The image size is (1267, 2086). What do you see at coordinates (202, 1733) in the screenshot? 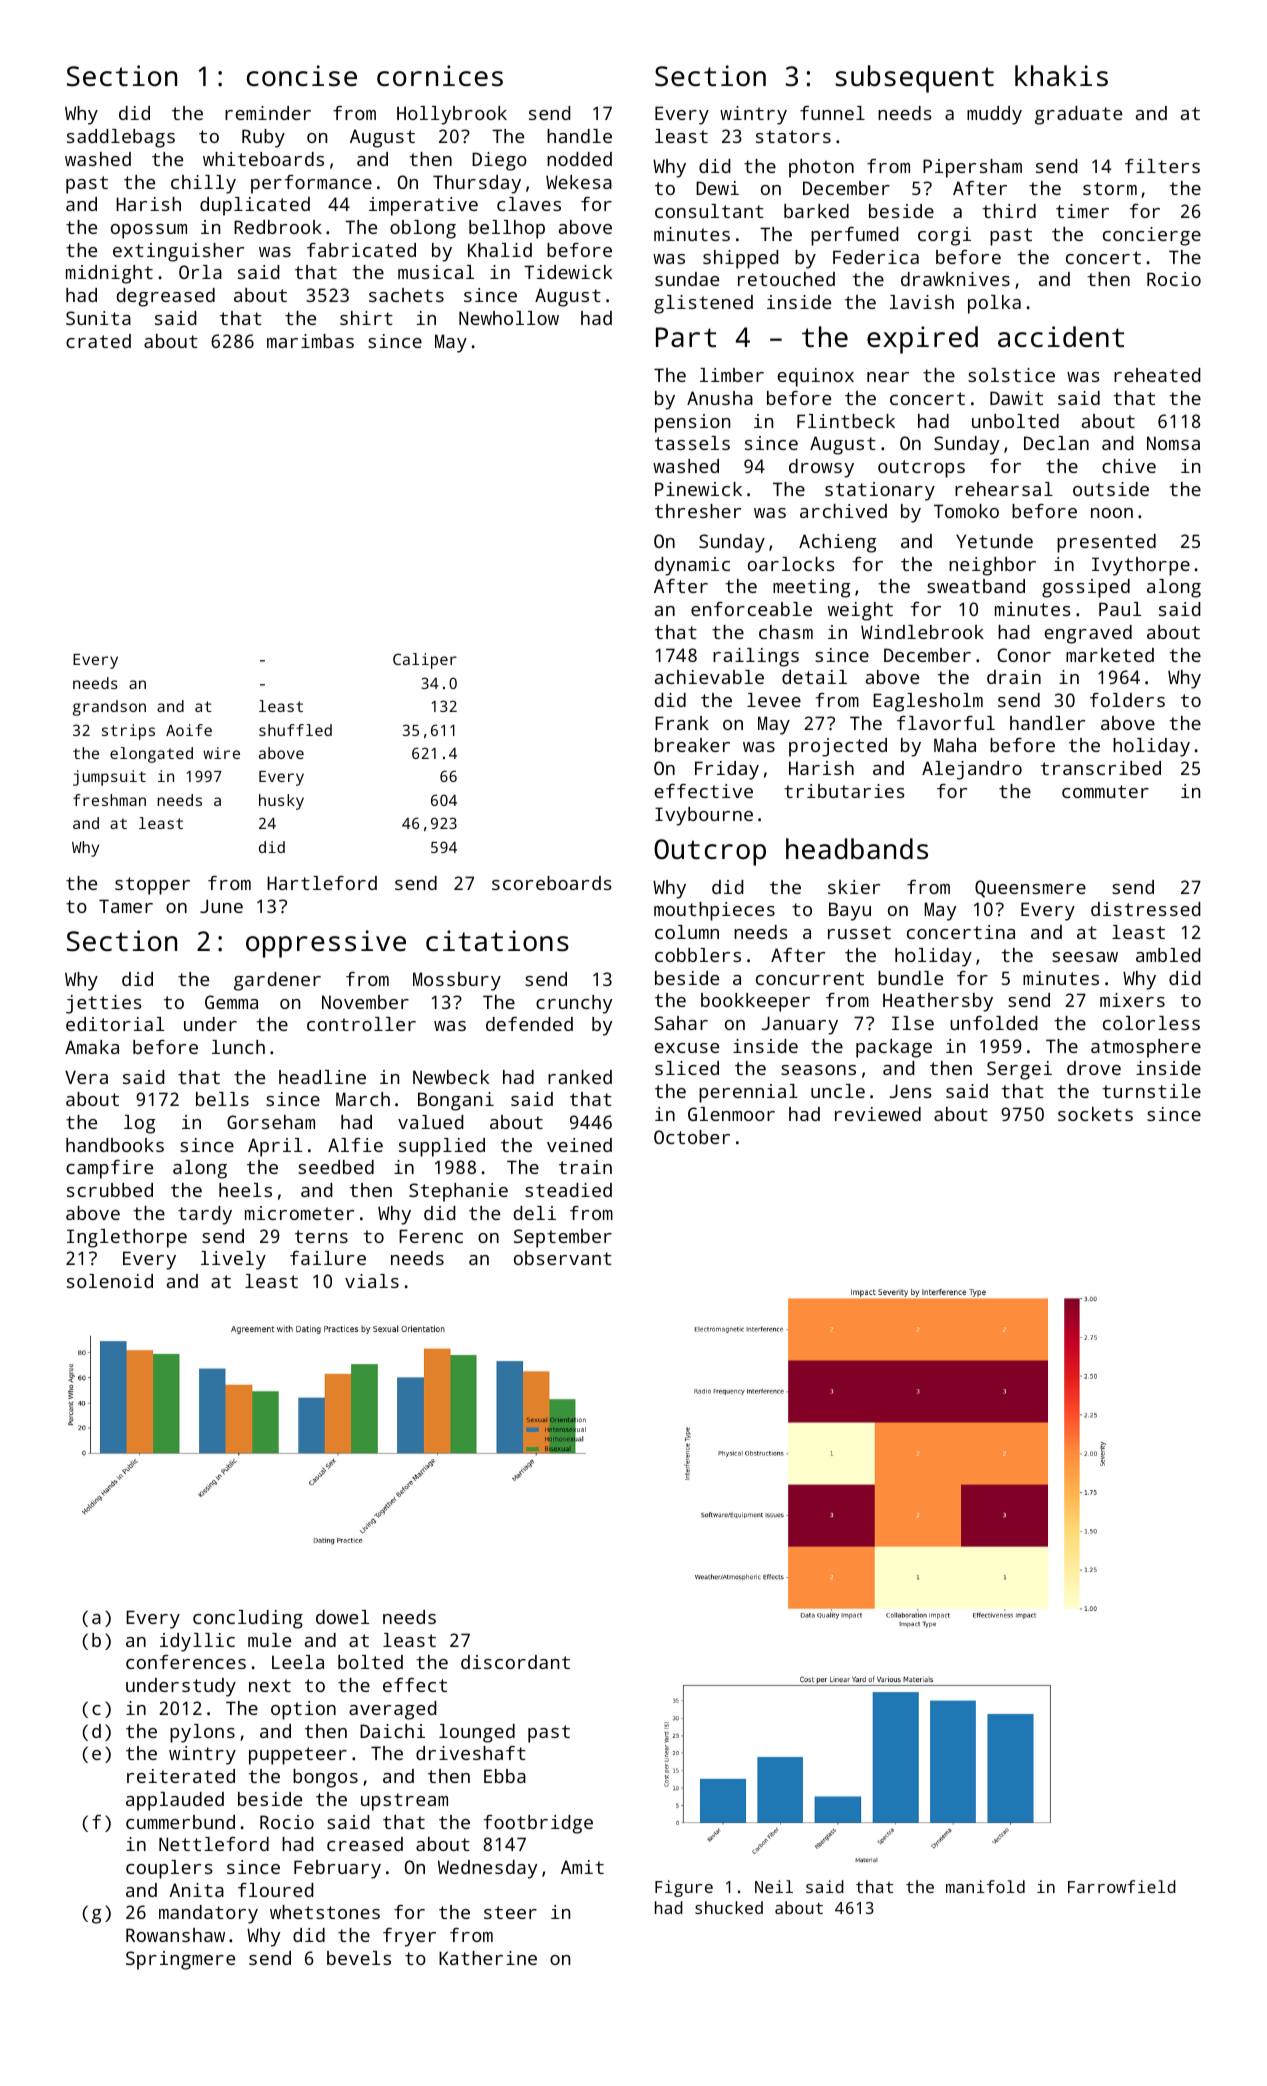
I see `pylons` at bounding box center [202, 1733].
